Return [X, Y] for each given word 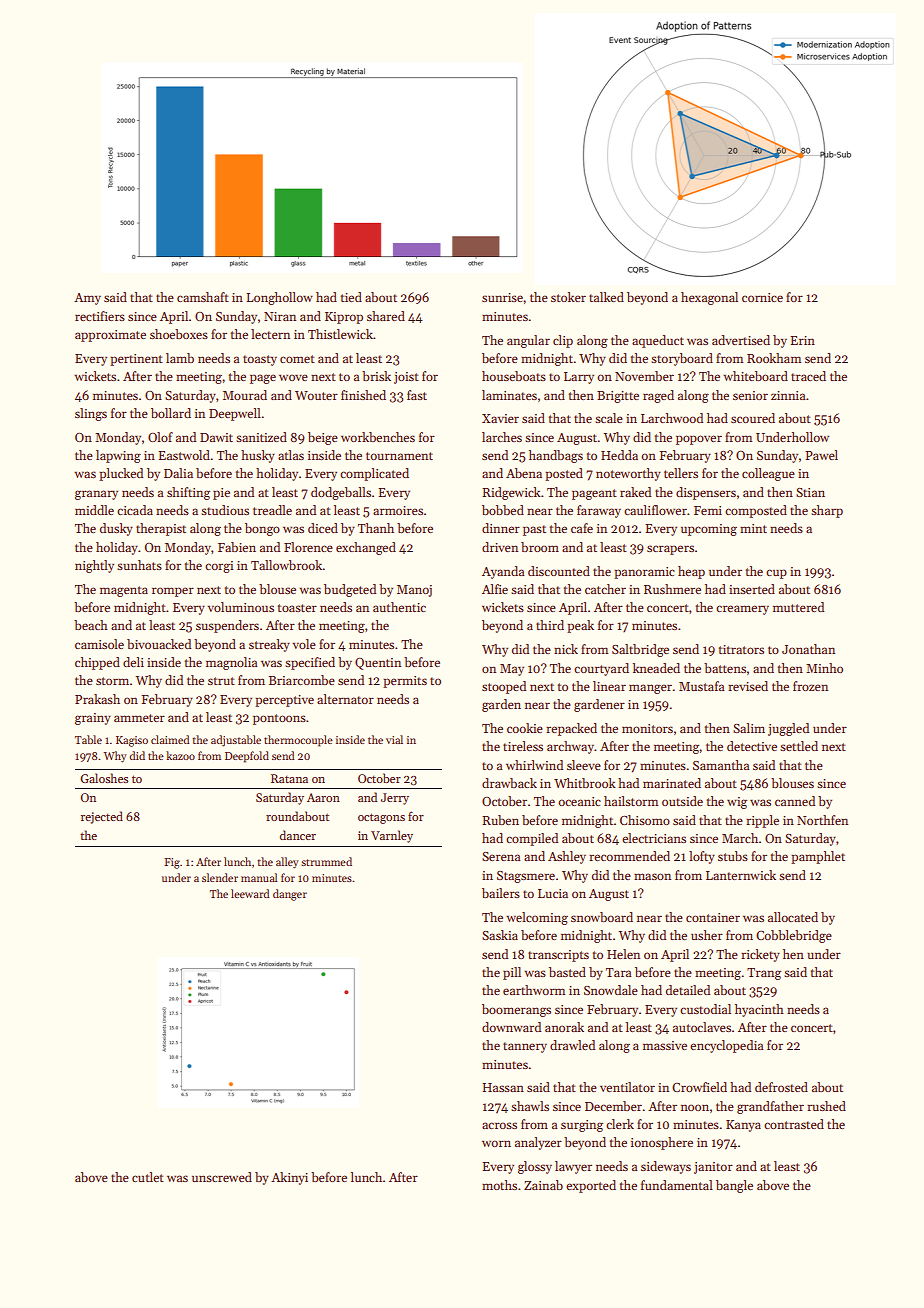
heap [691, 572]
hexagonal [709, 298]
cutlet [148, 1177]
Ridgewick [511, 493]
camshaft [203, 297]
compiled [532, 839]
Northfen [822, 820]
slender [220, 877]
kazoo [180, 755]
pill [512, 973]
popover [699, 440]
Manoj [414, 591]
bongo [262, 529]
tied [351, 297]
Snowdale [611, 990]
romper [173, 592]
